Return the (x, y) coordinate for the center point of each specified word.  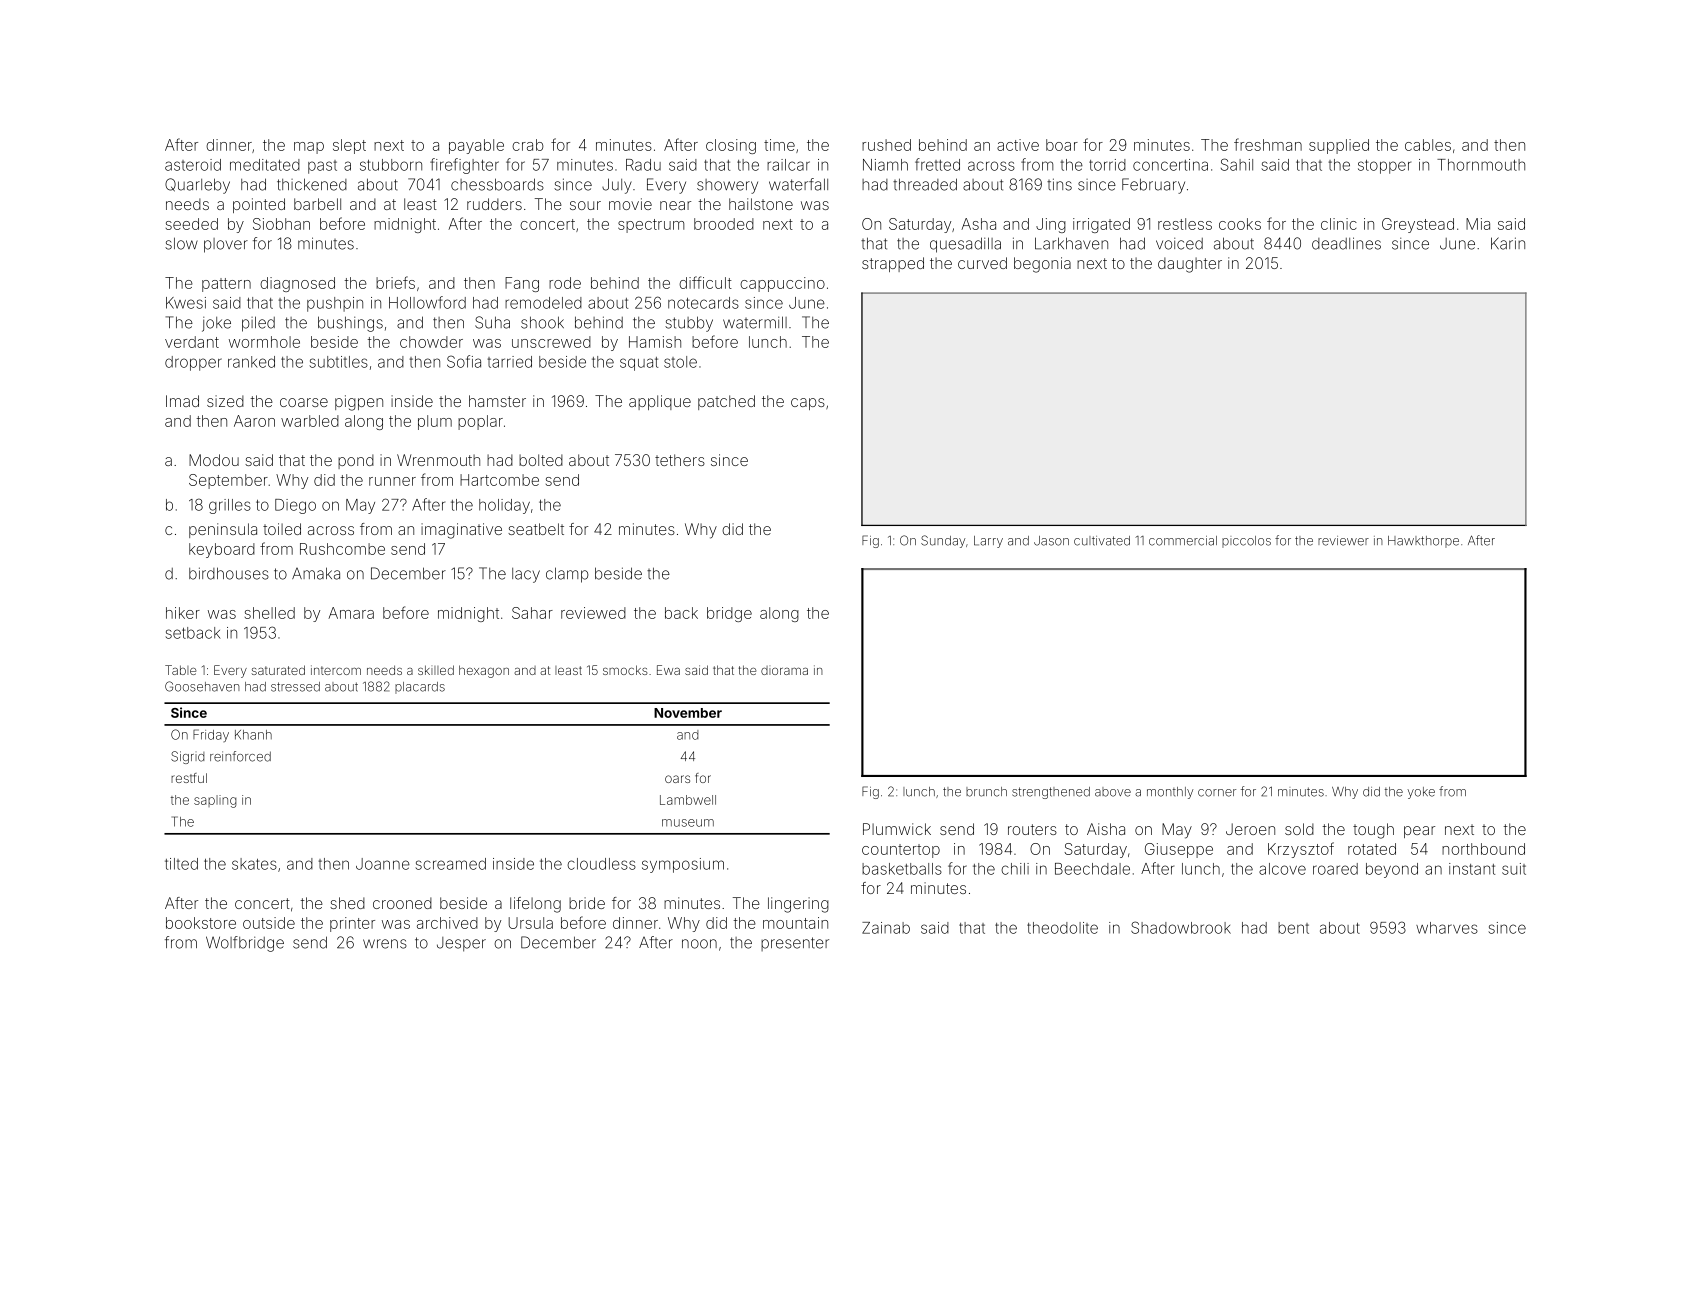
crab (528, 145)
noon (699, 944)
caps (808, 404)
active (1018, 145)
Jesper (461, 944)
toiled (282, 529)
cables (1428, 145)
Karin (1508, 243)
